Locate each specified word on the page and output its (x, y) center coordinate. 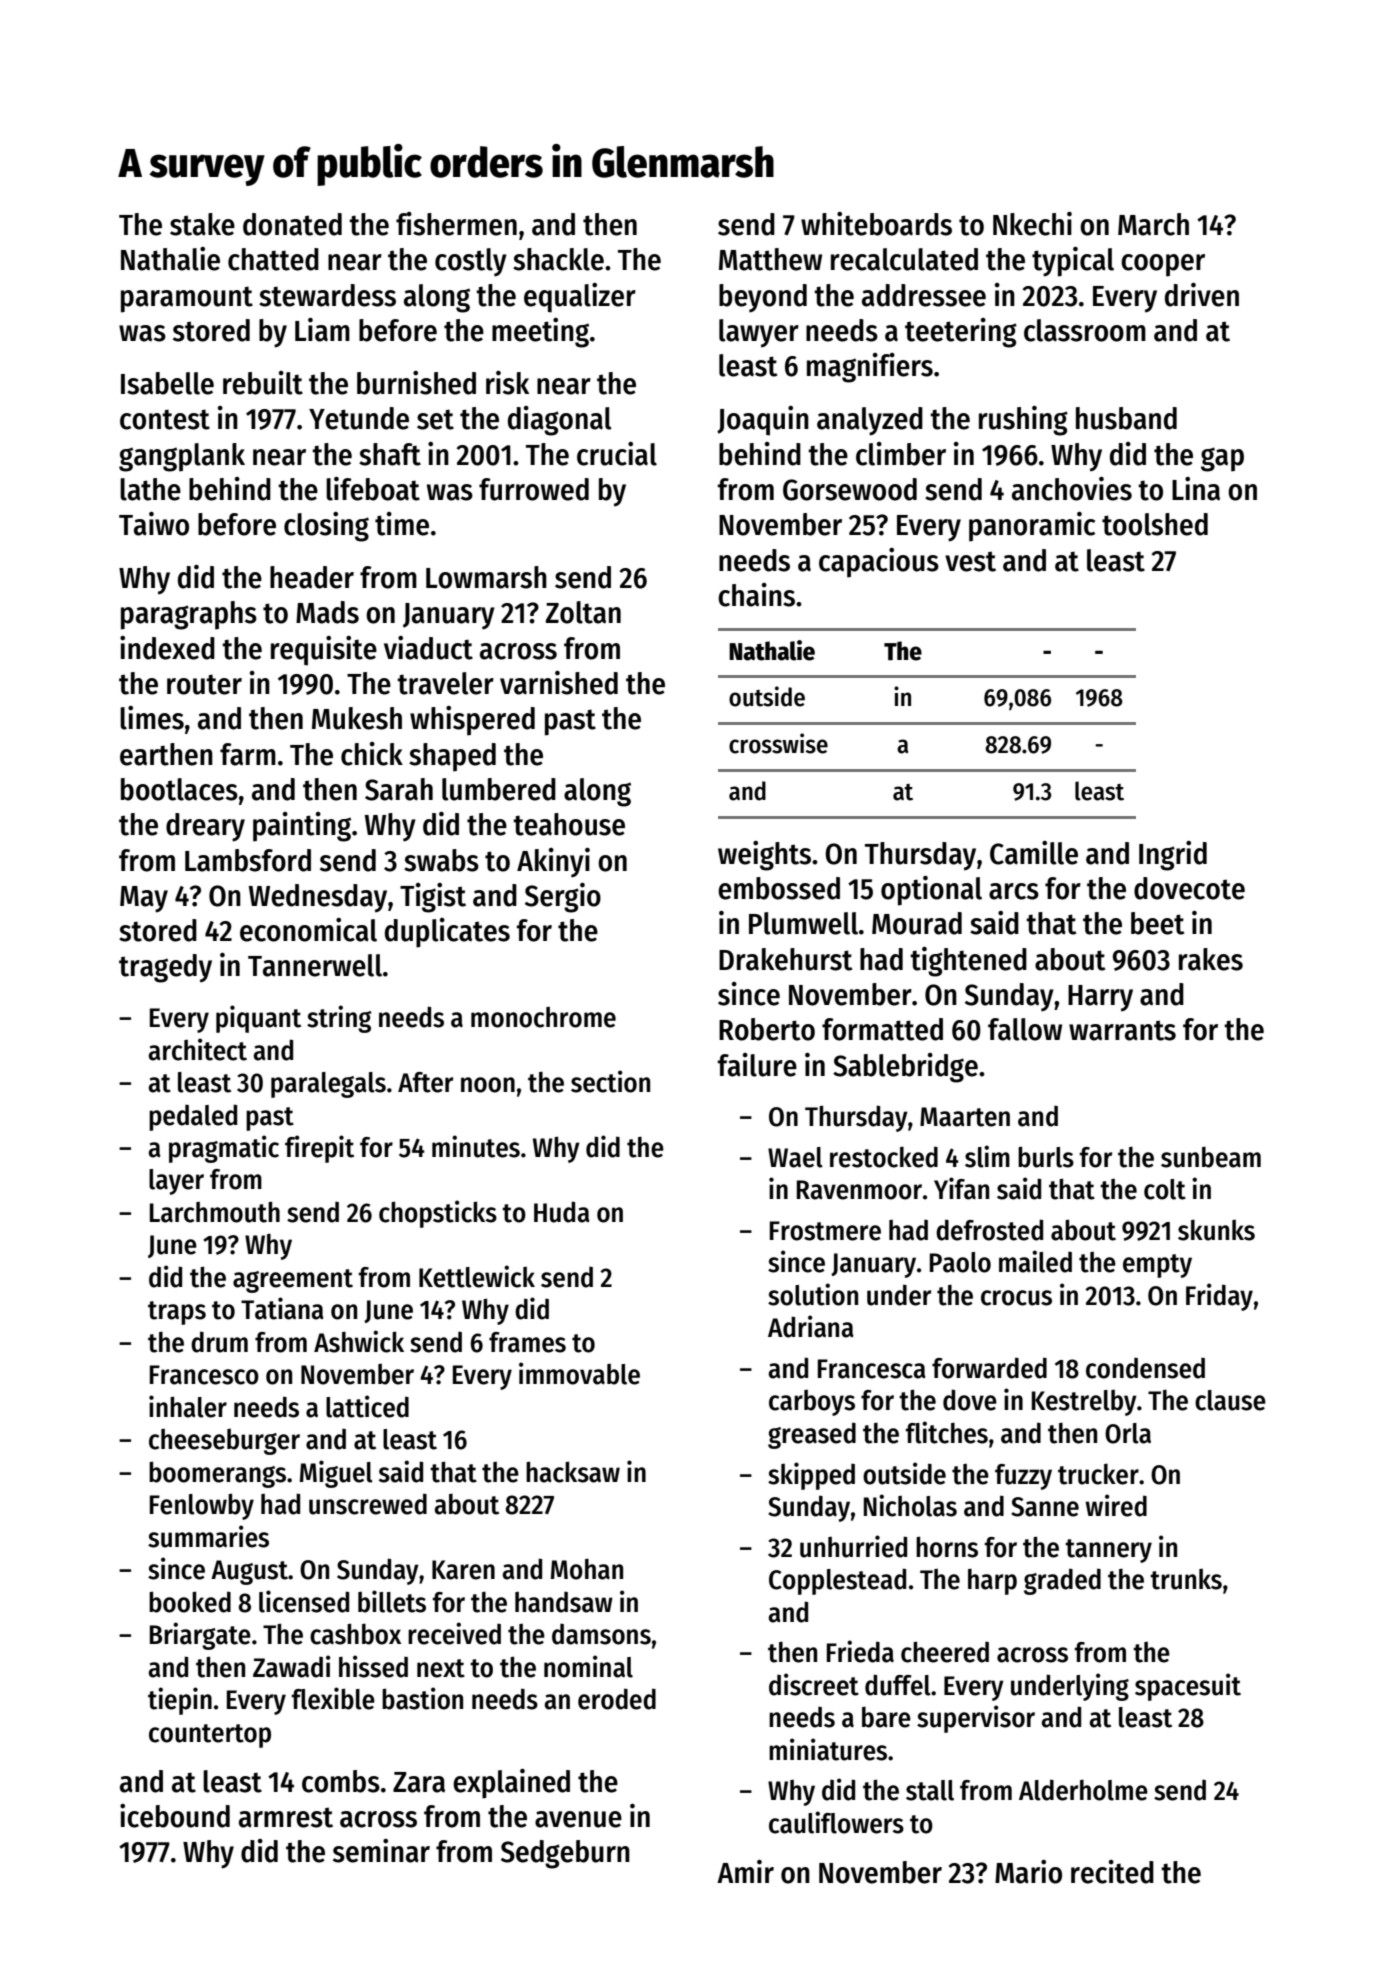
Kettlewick (477, 1276)
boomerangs (217, 1474)
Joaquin (763, 421)
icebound (175, 1816)
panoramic (1032, 527)
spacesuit (1188, 1687)
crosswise (778, 743)
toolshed (1155, 524)
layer (176, 1182)
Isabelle (167, 383)
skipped (811, 1476)
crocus (1016, 1298)
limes (152, 718)
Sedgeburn (565, 1854)
